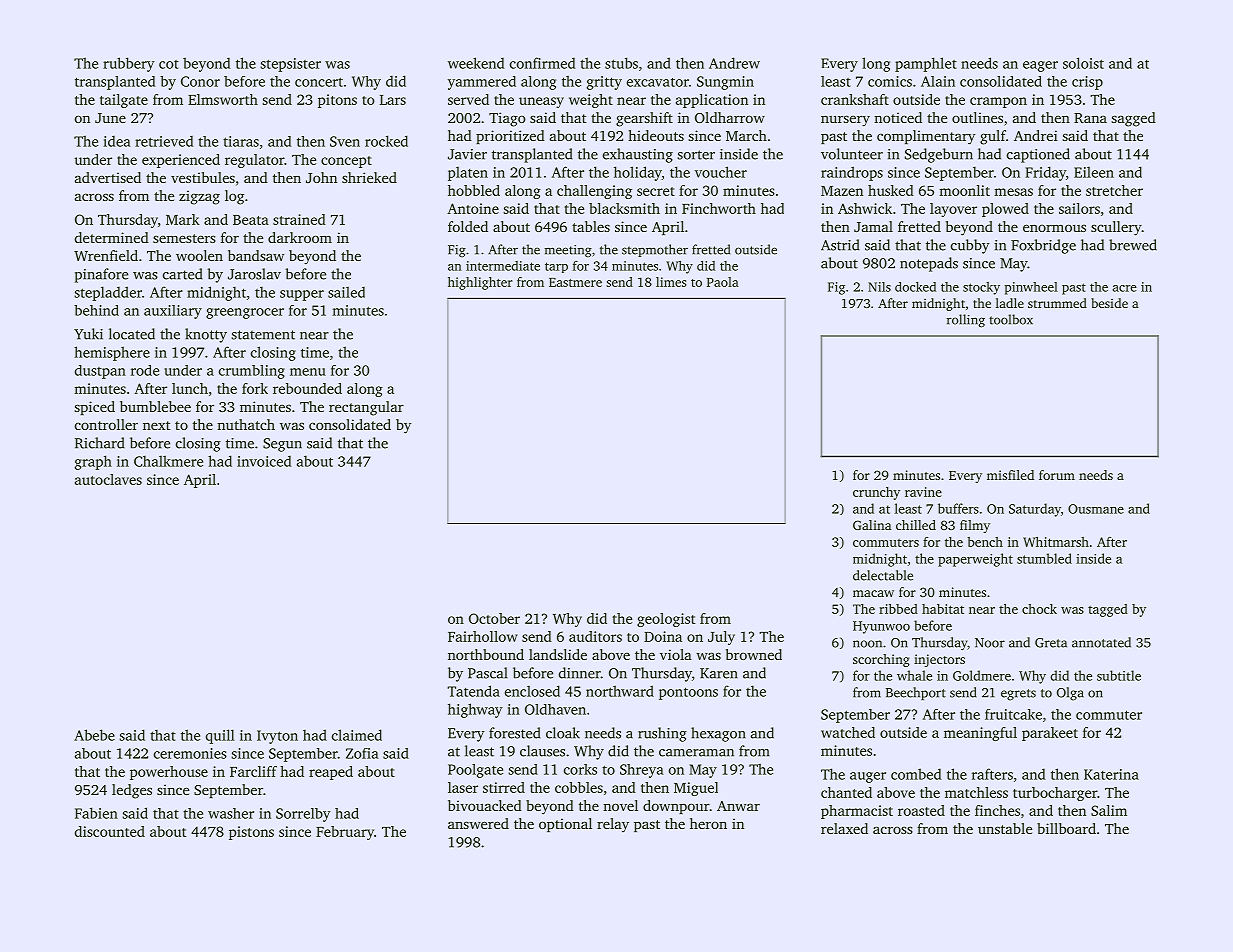  I want to click on Nils, so click(879, 287).
